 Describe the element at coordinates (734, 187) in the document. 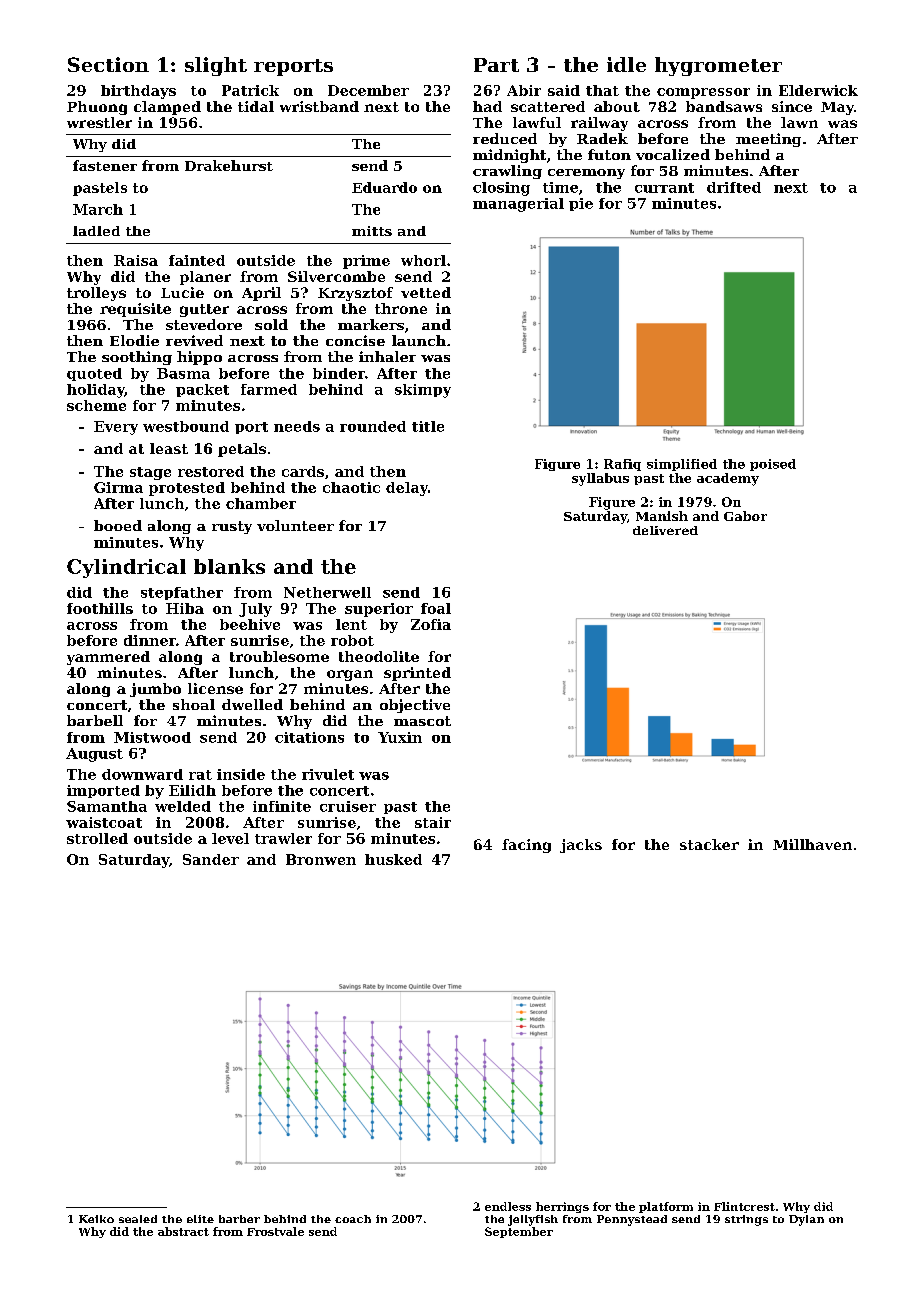

I see `drifted` at that location.
